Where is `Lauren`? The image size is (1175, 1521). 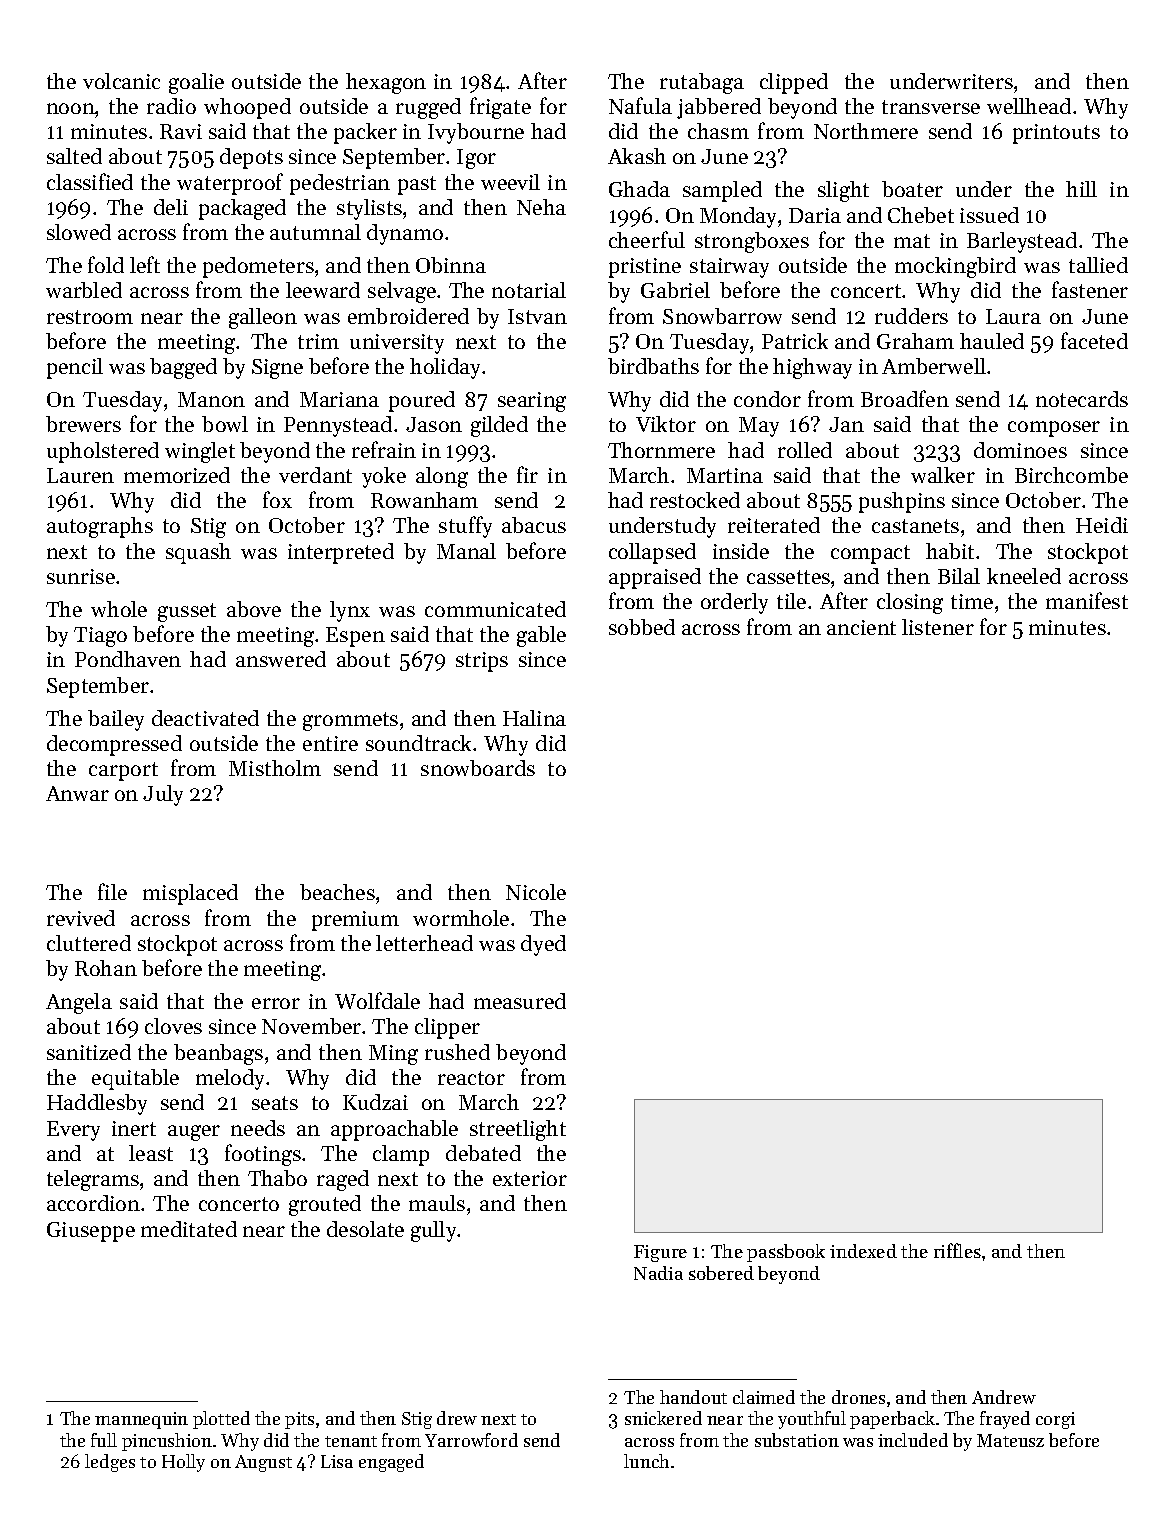 Lauren is located at coordinates (80, 475).
